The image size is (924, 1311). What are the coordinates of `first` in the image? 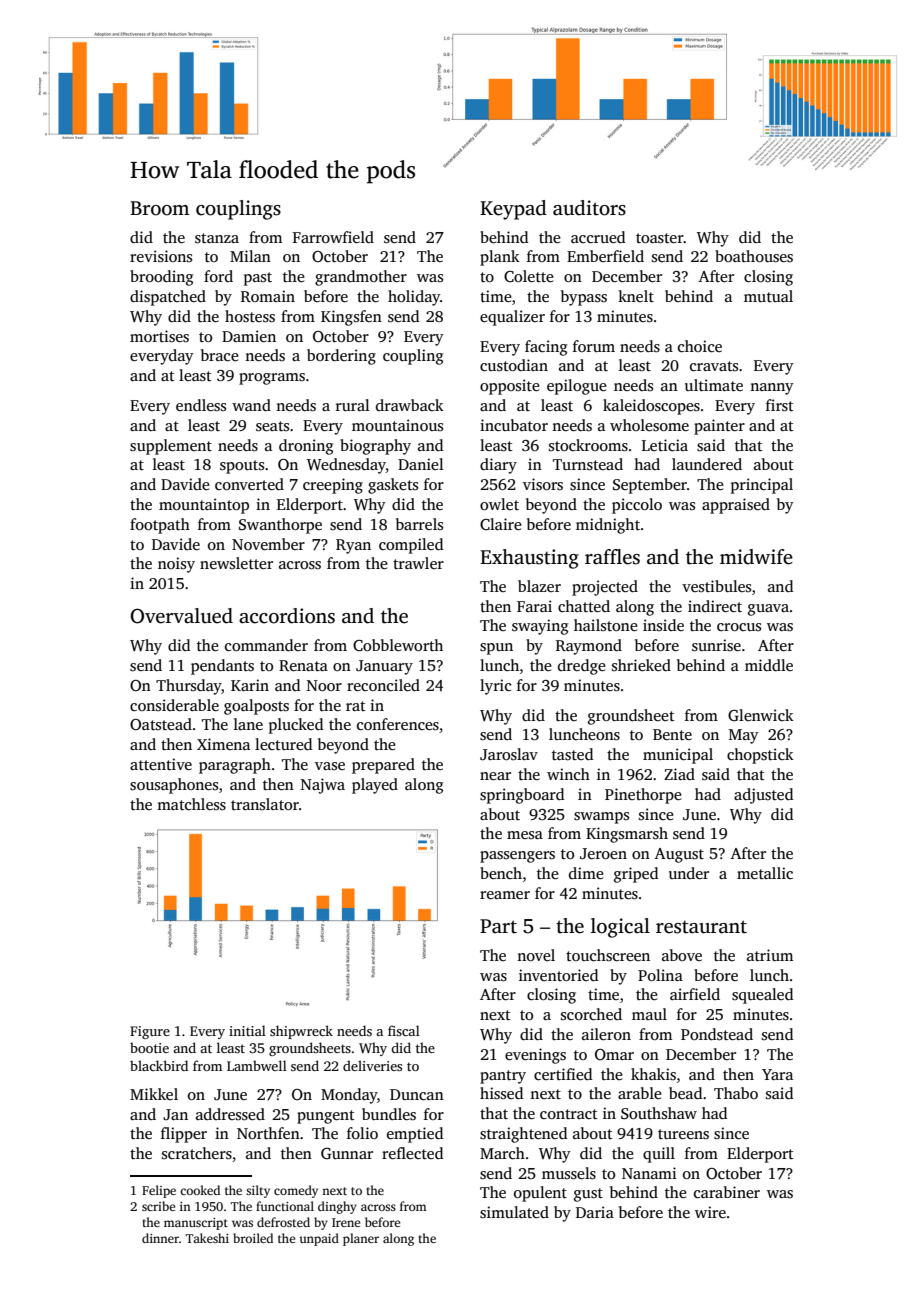 It's located at (780, 405).
